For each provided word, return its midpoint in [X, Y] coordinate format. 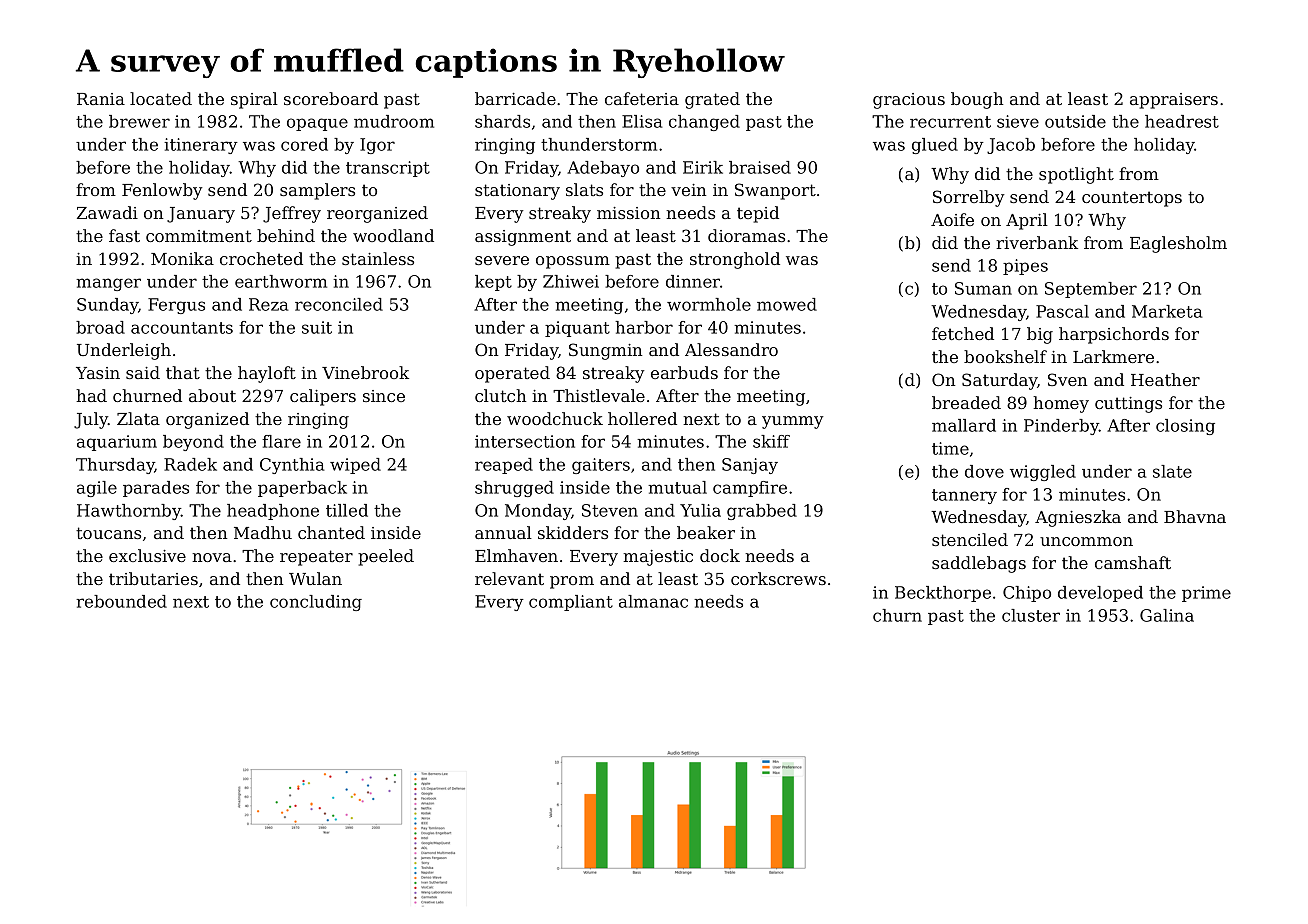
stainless [378, 258]
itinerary [201, 146]
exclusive [147, 555]
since [384, 396]
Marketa [1167, 311]
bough [977, 100]
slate [1172, 471]
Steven [610, 510]
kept [493, 283]
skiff [771, 441]
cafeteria [642, 98]
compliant [571, 603]
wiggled [1043, 473]
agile [97, 489]
